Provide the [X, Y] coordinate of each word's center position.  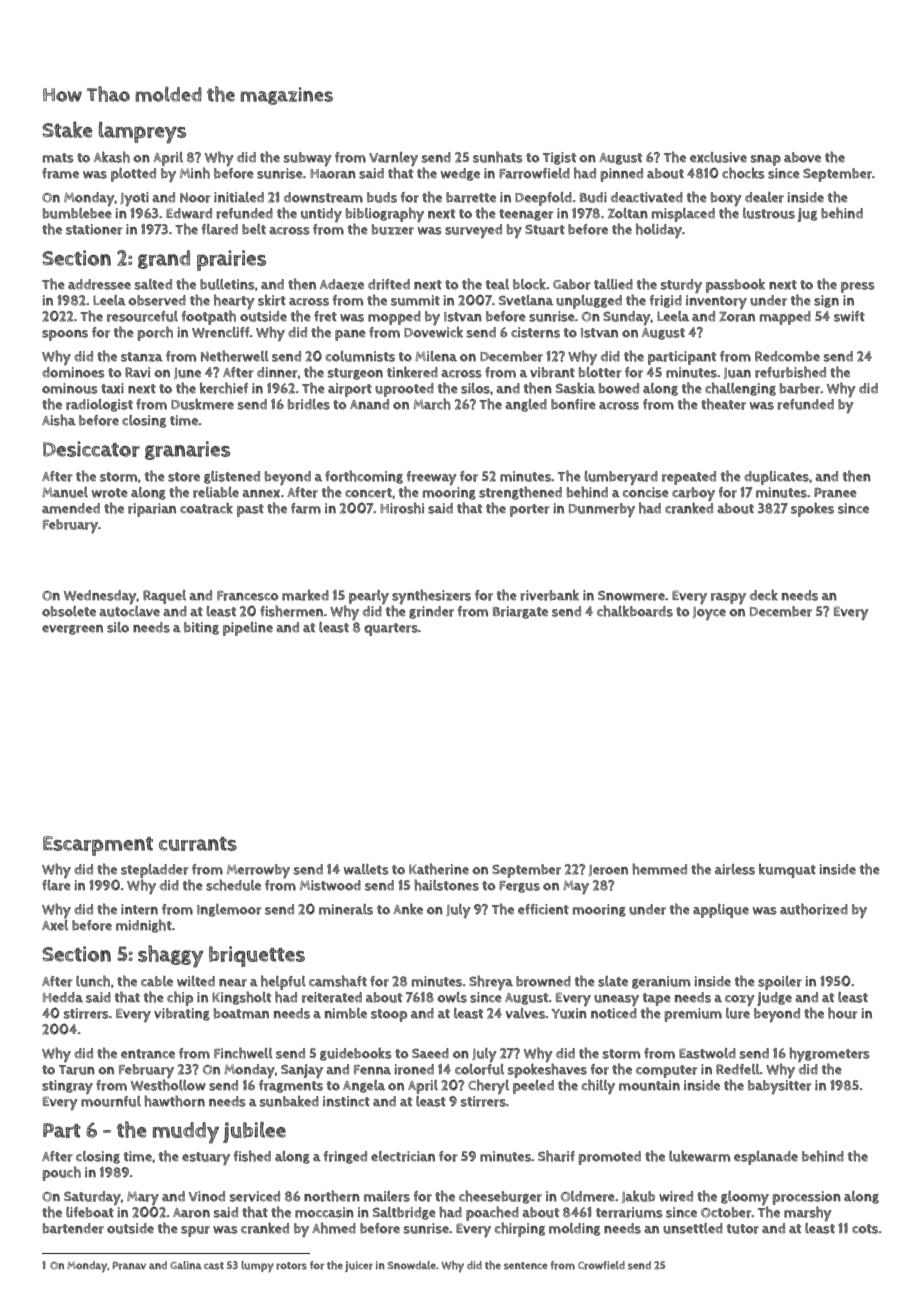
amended [71, 508]
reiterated [332, 997]
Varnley [393, 159]
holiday [659, 230]
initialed [239, 197]
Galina [186, 1265]
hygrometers [829, 1054]
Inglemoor [229, 910]
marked [305, 595]
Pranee [835, 492]
